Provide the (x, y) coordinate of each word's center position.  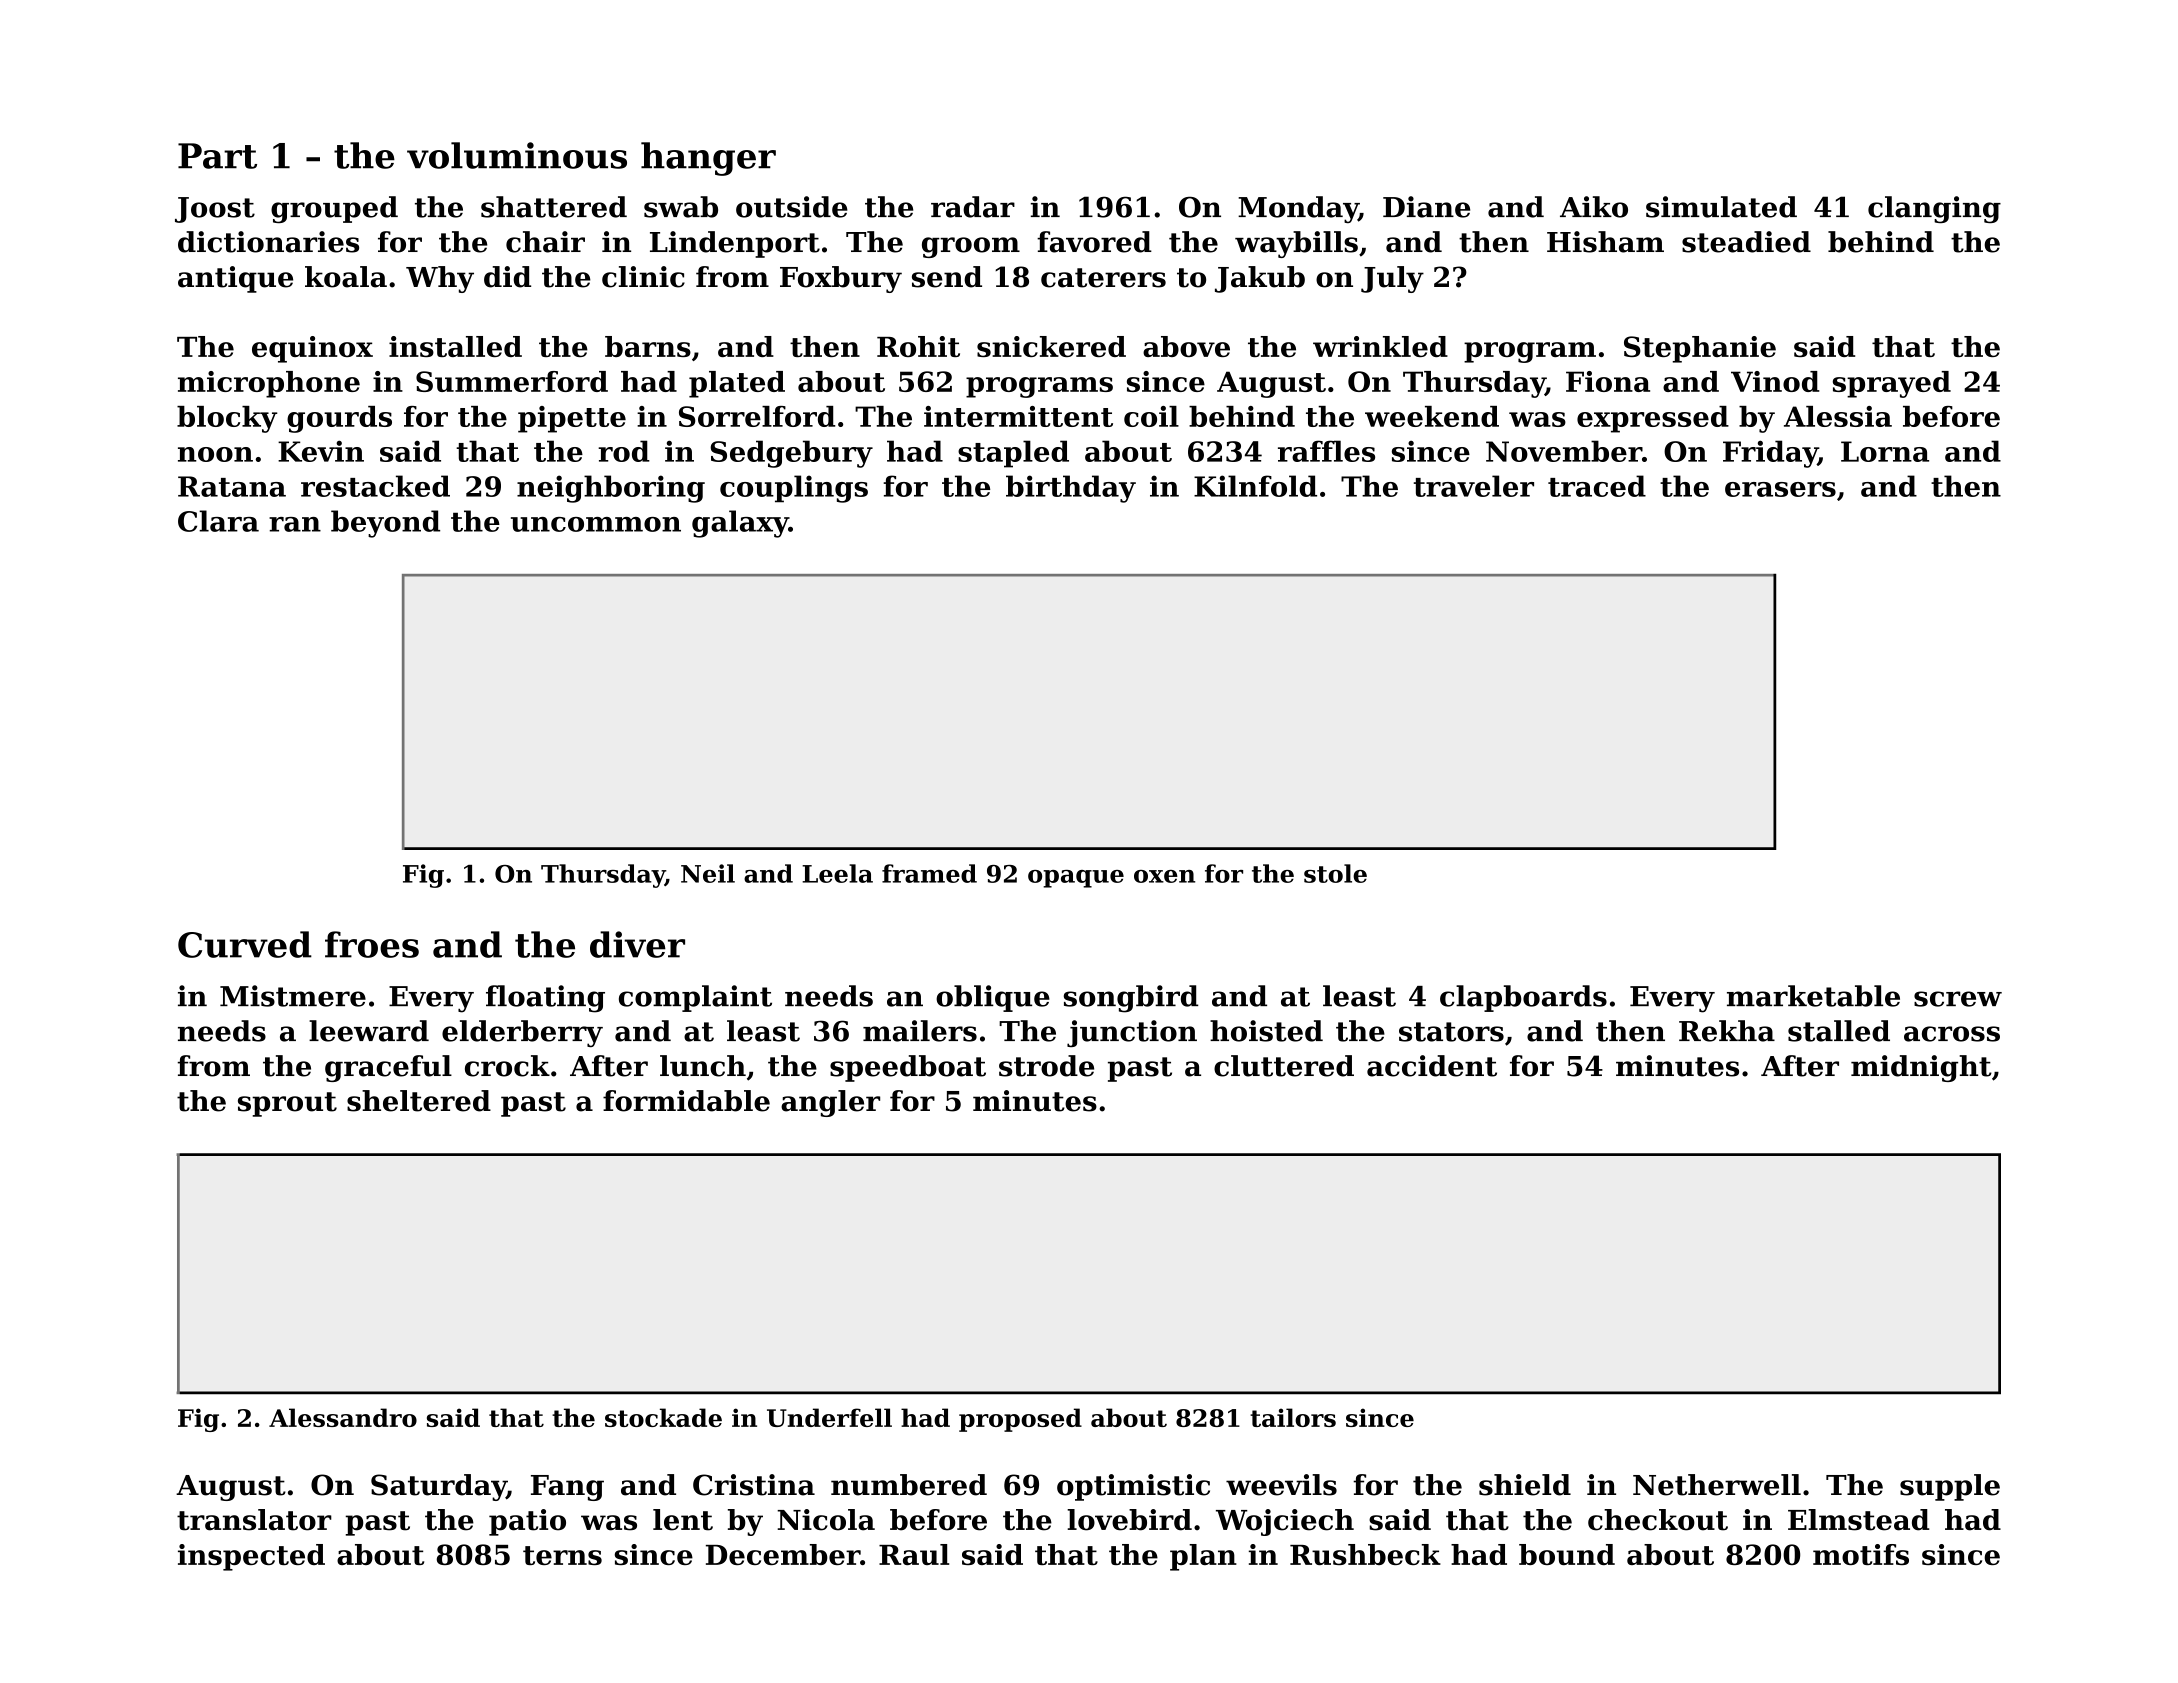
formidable (686, 1101)
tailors (1293, 1417)
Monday (1298, 209)
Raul (914, 1554)
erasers (1780, 489)
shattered (554, 207)
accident (1432, 1066)
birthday (1071, 489)
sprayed (1892, 384)
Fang (567, 1488)
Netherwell (1717, 1485)
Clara (218, 521)
